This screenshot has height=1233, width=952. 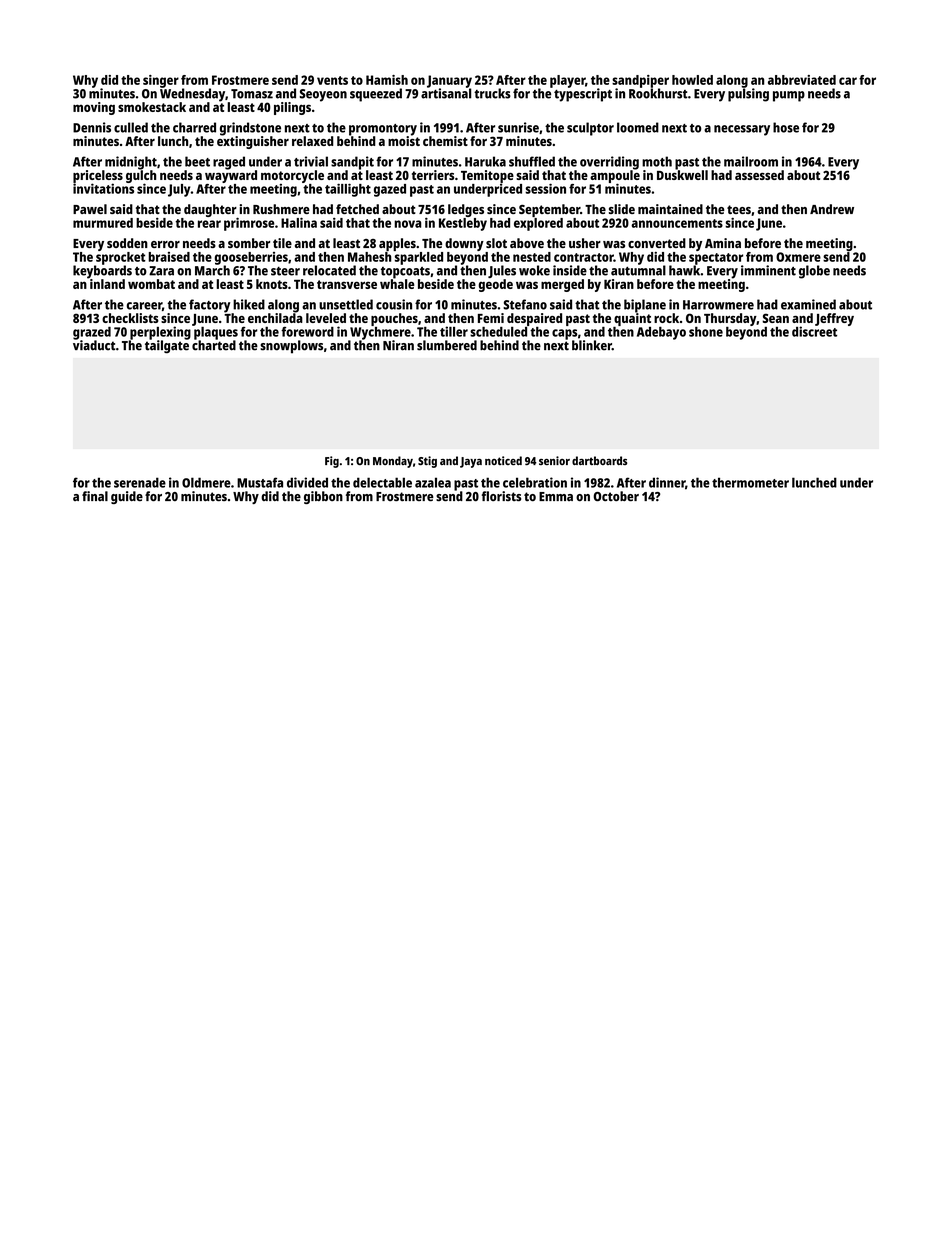 I want to click on Femi, so click(x=491, y=318).
